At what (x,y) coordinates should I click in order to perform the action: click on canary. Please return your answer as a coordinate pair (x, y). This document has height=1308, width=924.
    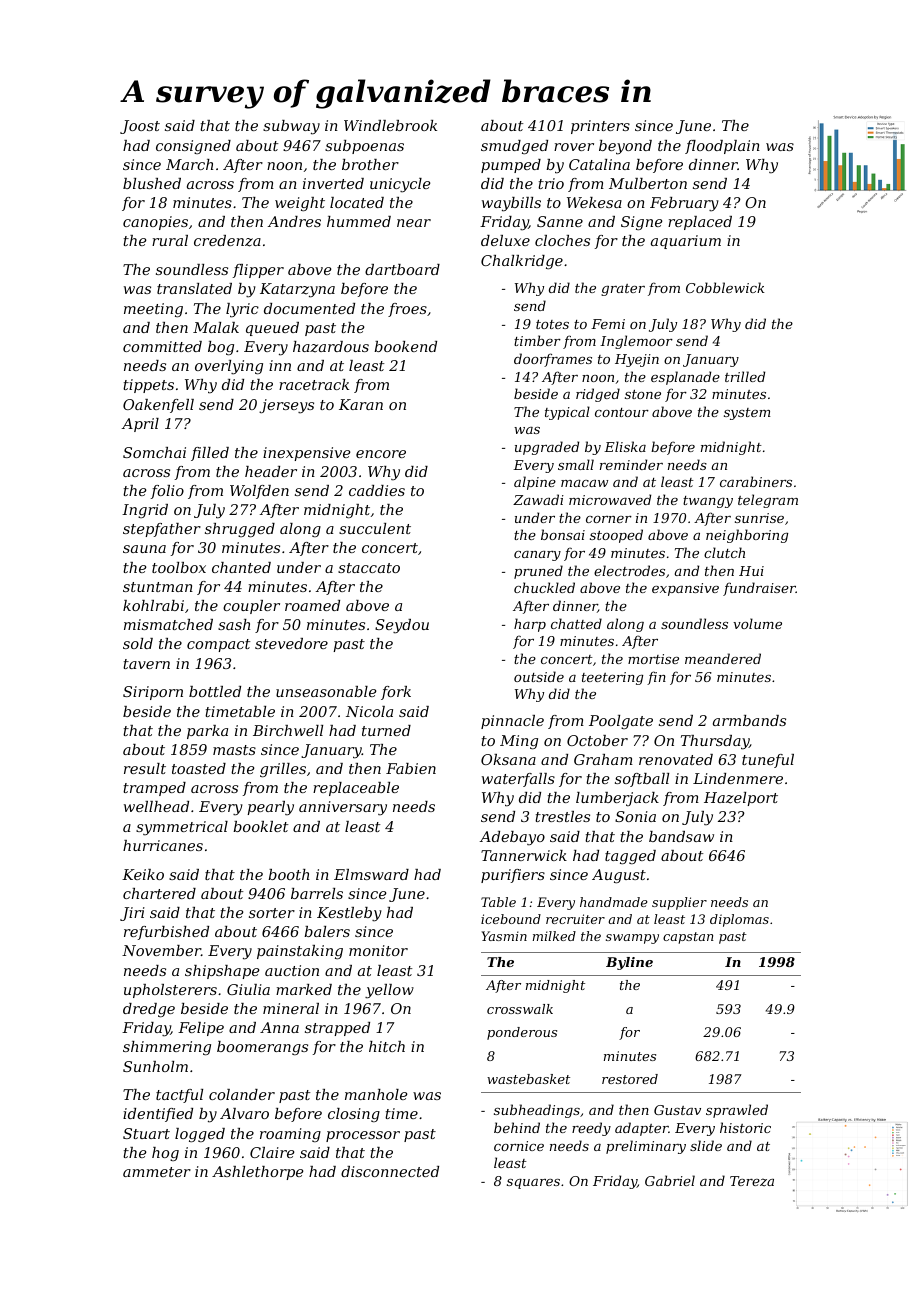
    Looking at the image, I should click on (537, 556).
